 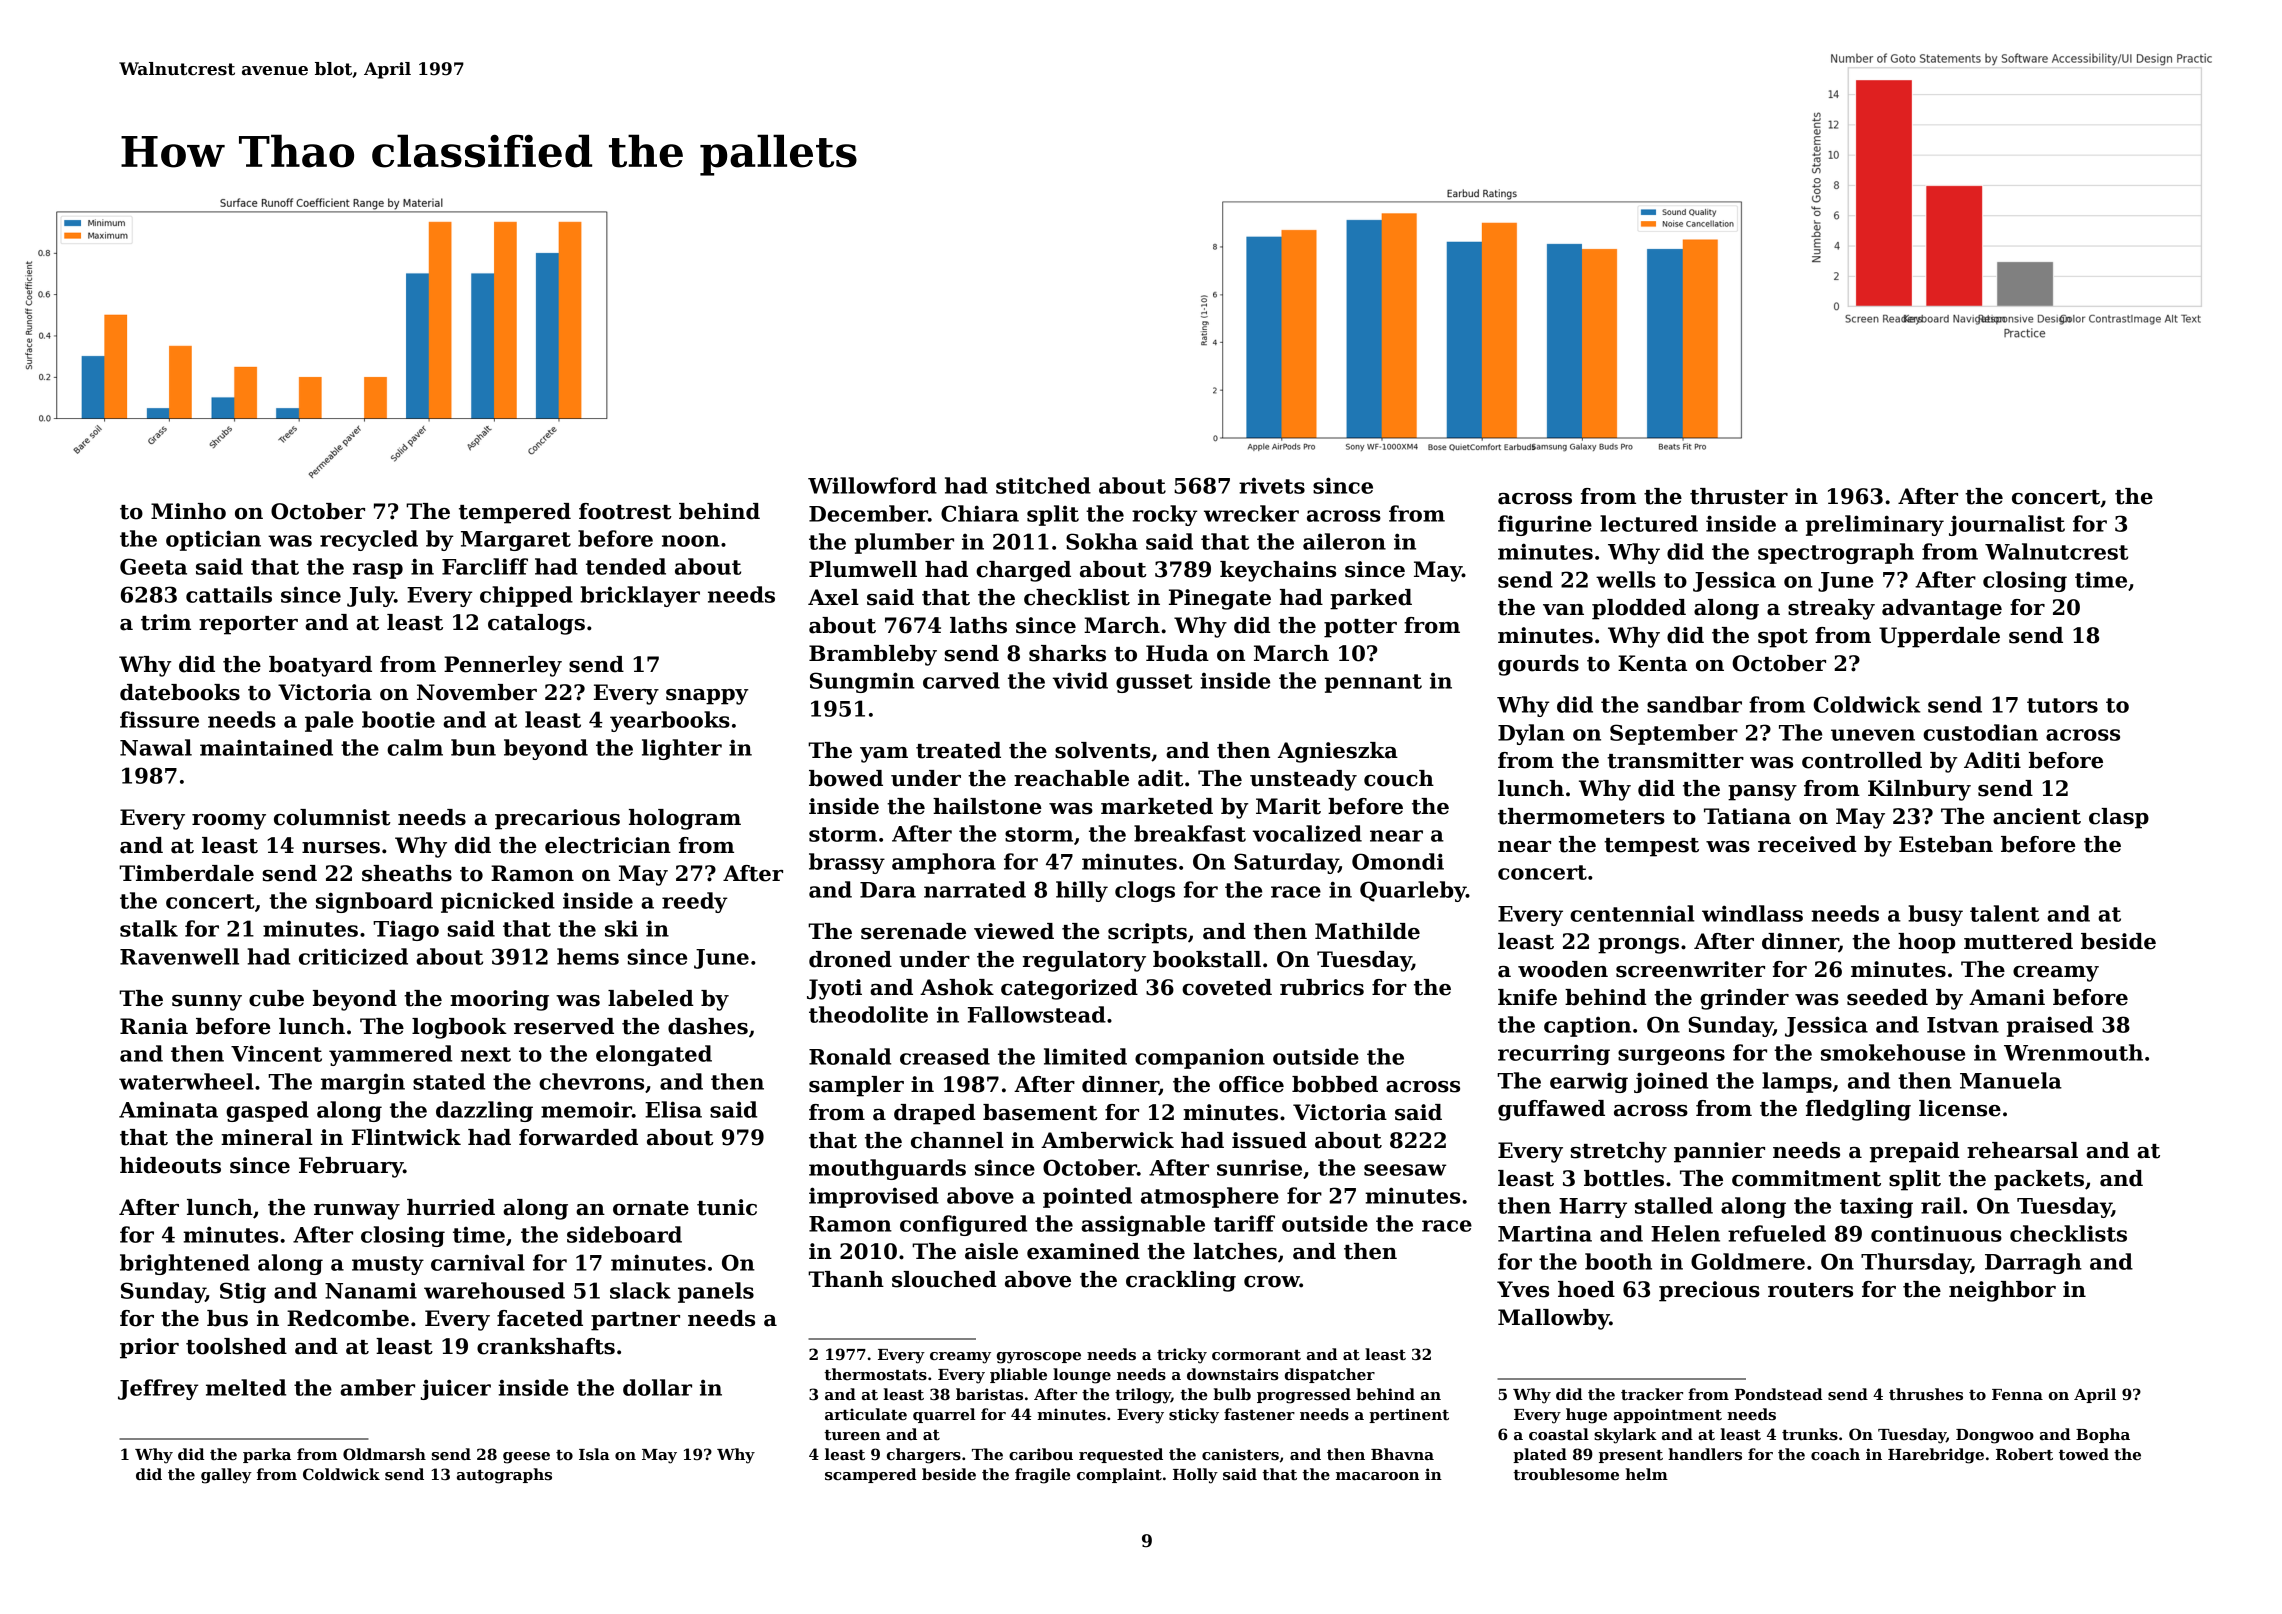 I want to click on Istvan, so click(x=1963, y=1025).
